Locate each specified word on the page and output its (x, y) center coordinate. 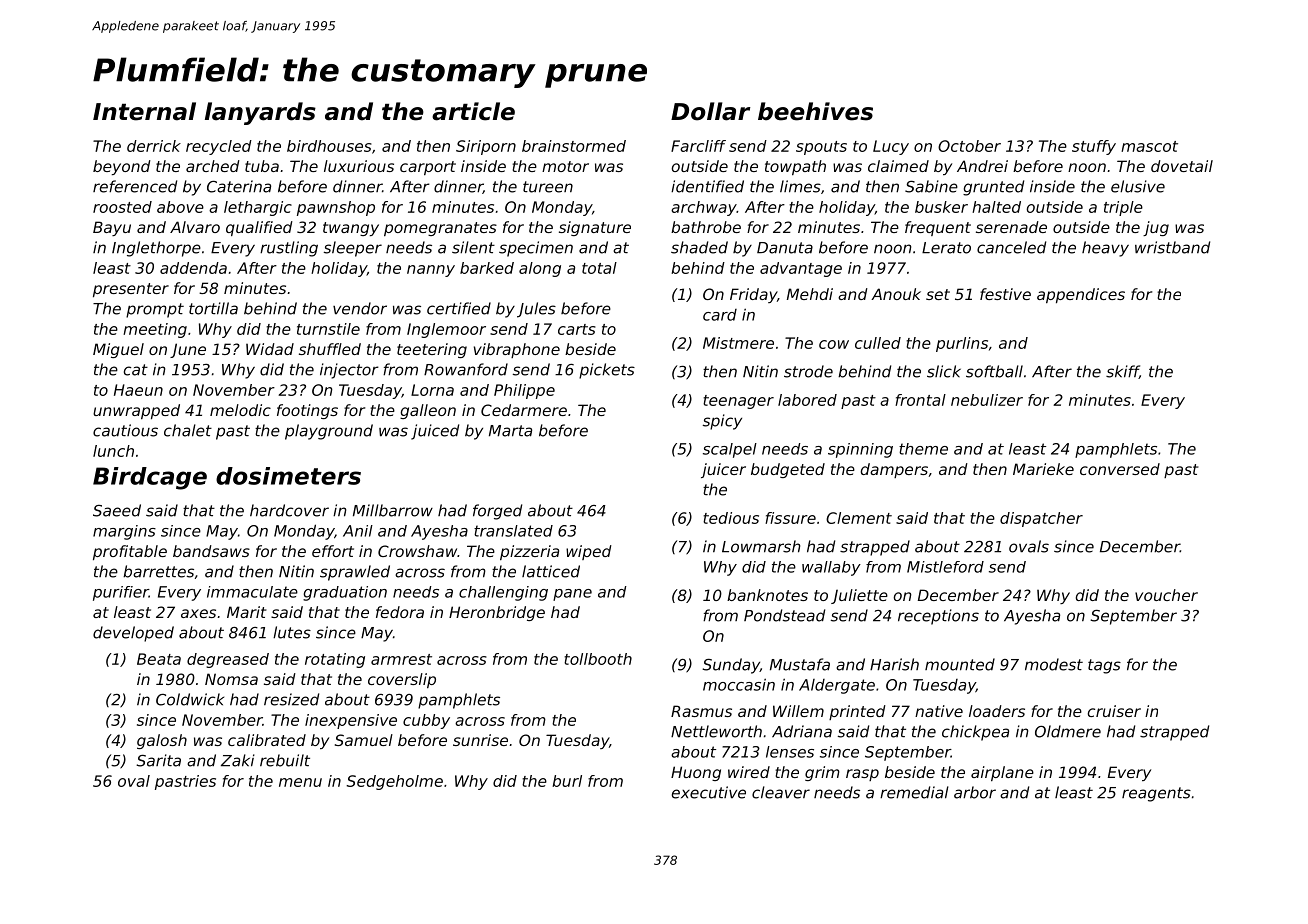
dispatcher (1041, 519)
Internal (144, 111)
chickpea (975, 733)
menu (300, 782)
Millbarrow (393, 510)
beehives (815, 111)
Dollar (711, 111)
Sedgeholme (394, 782)
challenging (503, 593)
